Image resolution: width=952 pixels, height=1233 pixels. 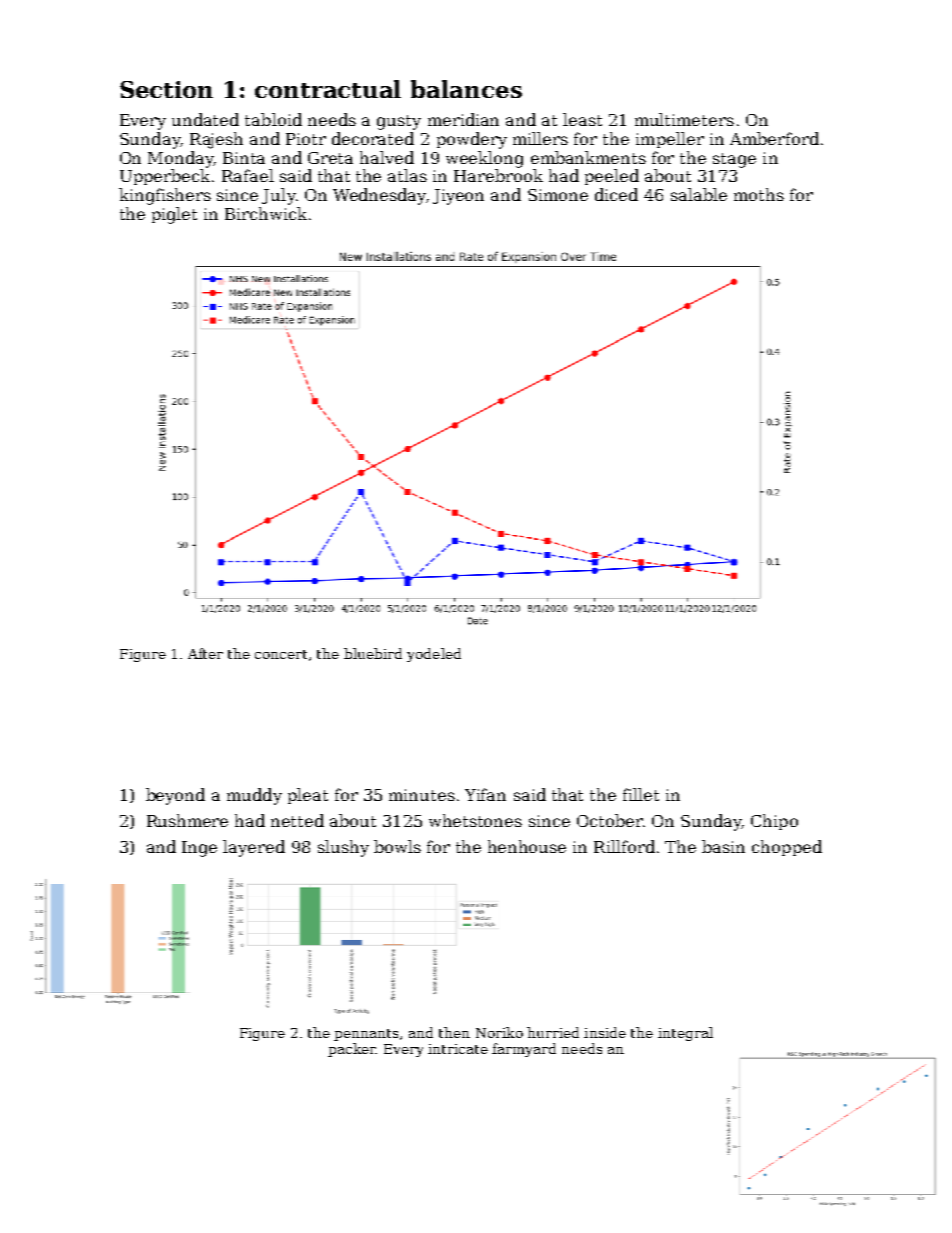 What do you see at coordinates (641, 794) in the image?
I see `fillet` at bounding box center [641, 794].
